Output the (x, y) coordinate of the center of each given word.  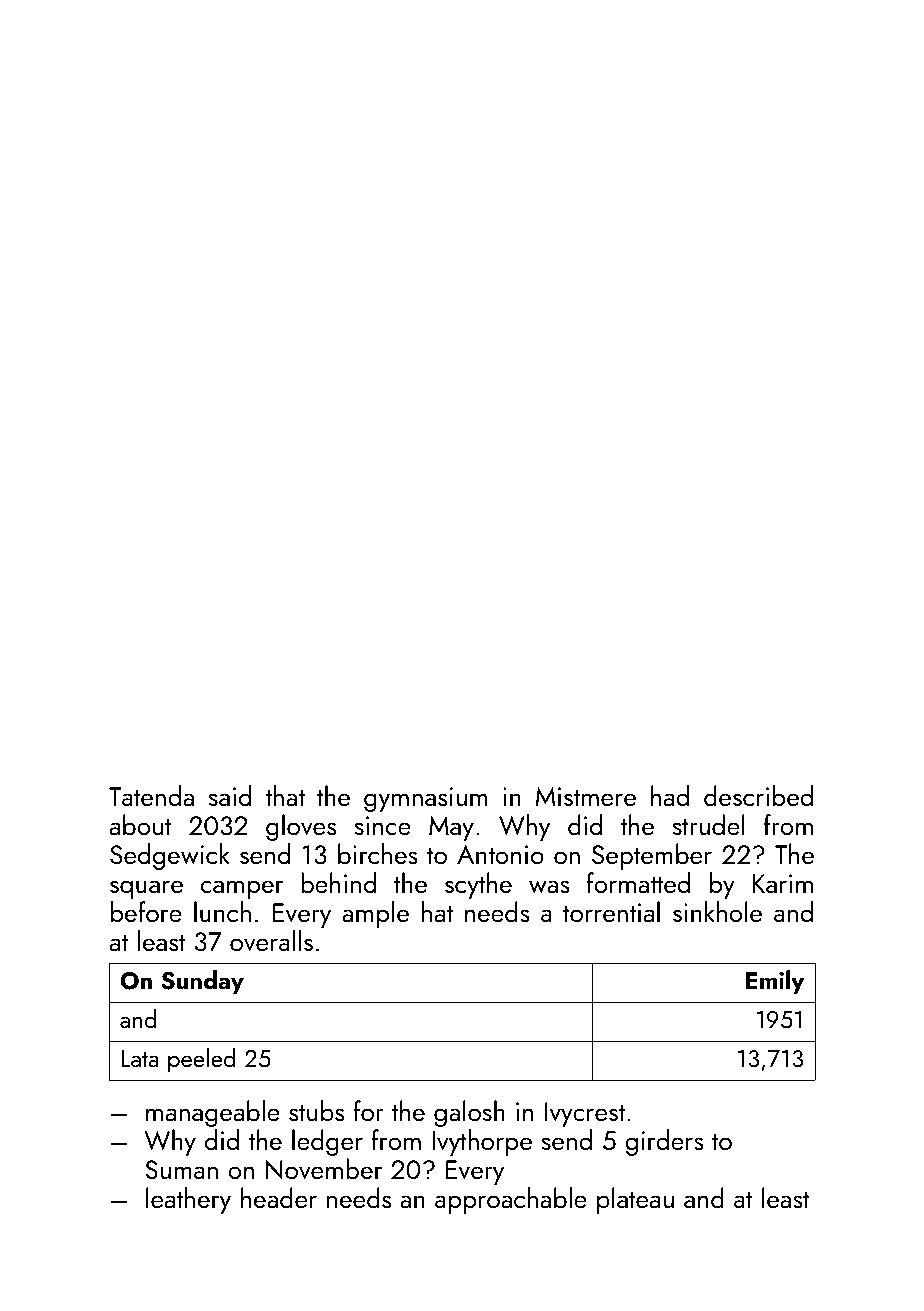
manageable (213, 1113)
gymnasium (425, 799)
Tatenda (151, 795)
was (549, 887)
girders (664, 1142)
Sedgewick (170, 856)
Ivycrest (585, 1114)
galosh (469, 1113)
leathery (188, 1200)
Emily (775, 982)
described (758, 795)
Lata (139, 1058)
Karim (783, 883)
